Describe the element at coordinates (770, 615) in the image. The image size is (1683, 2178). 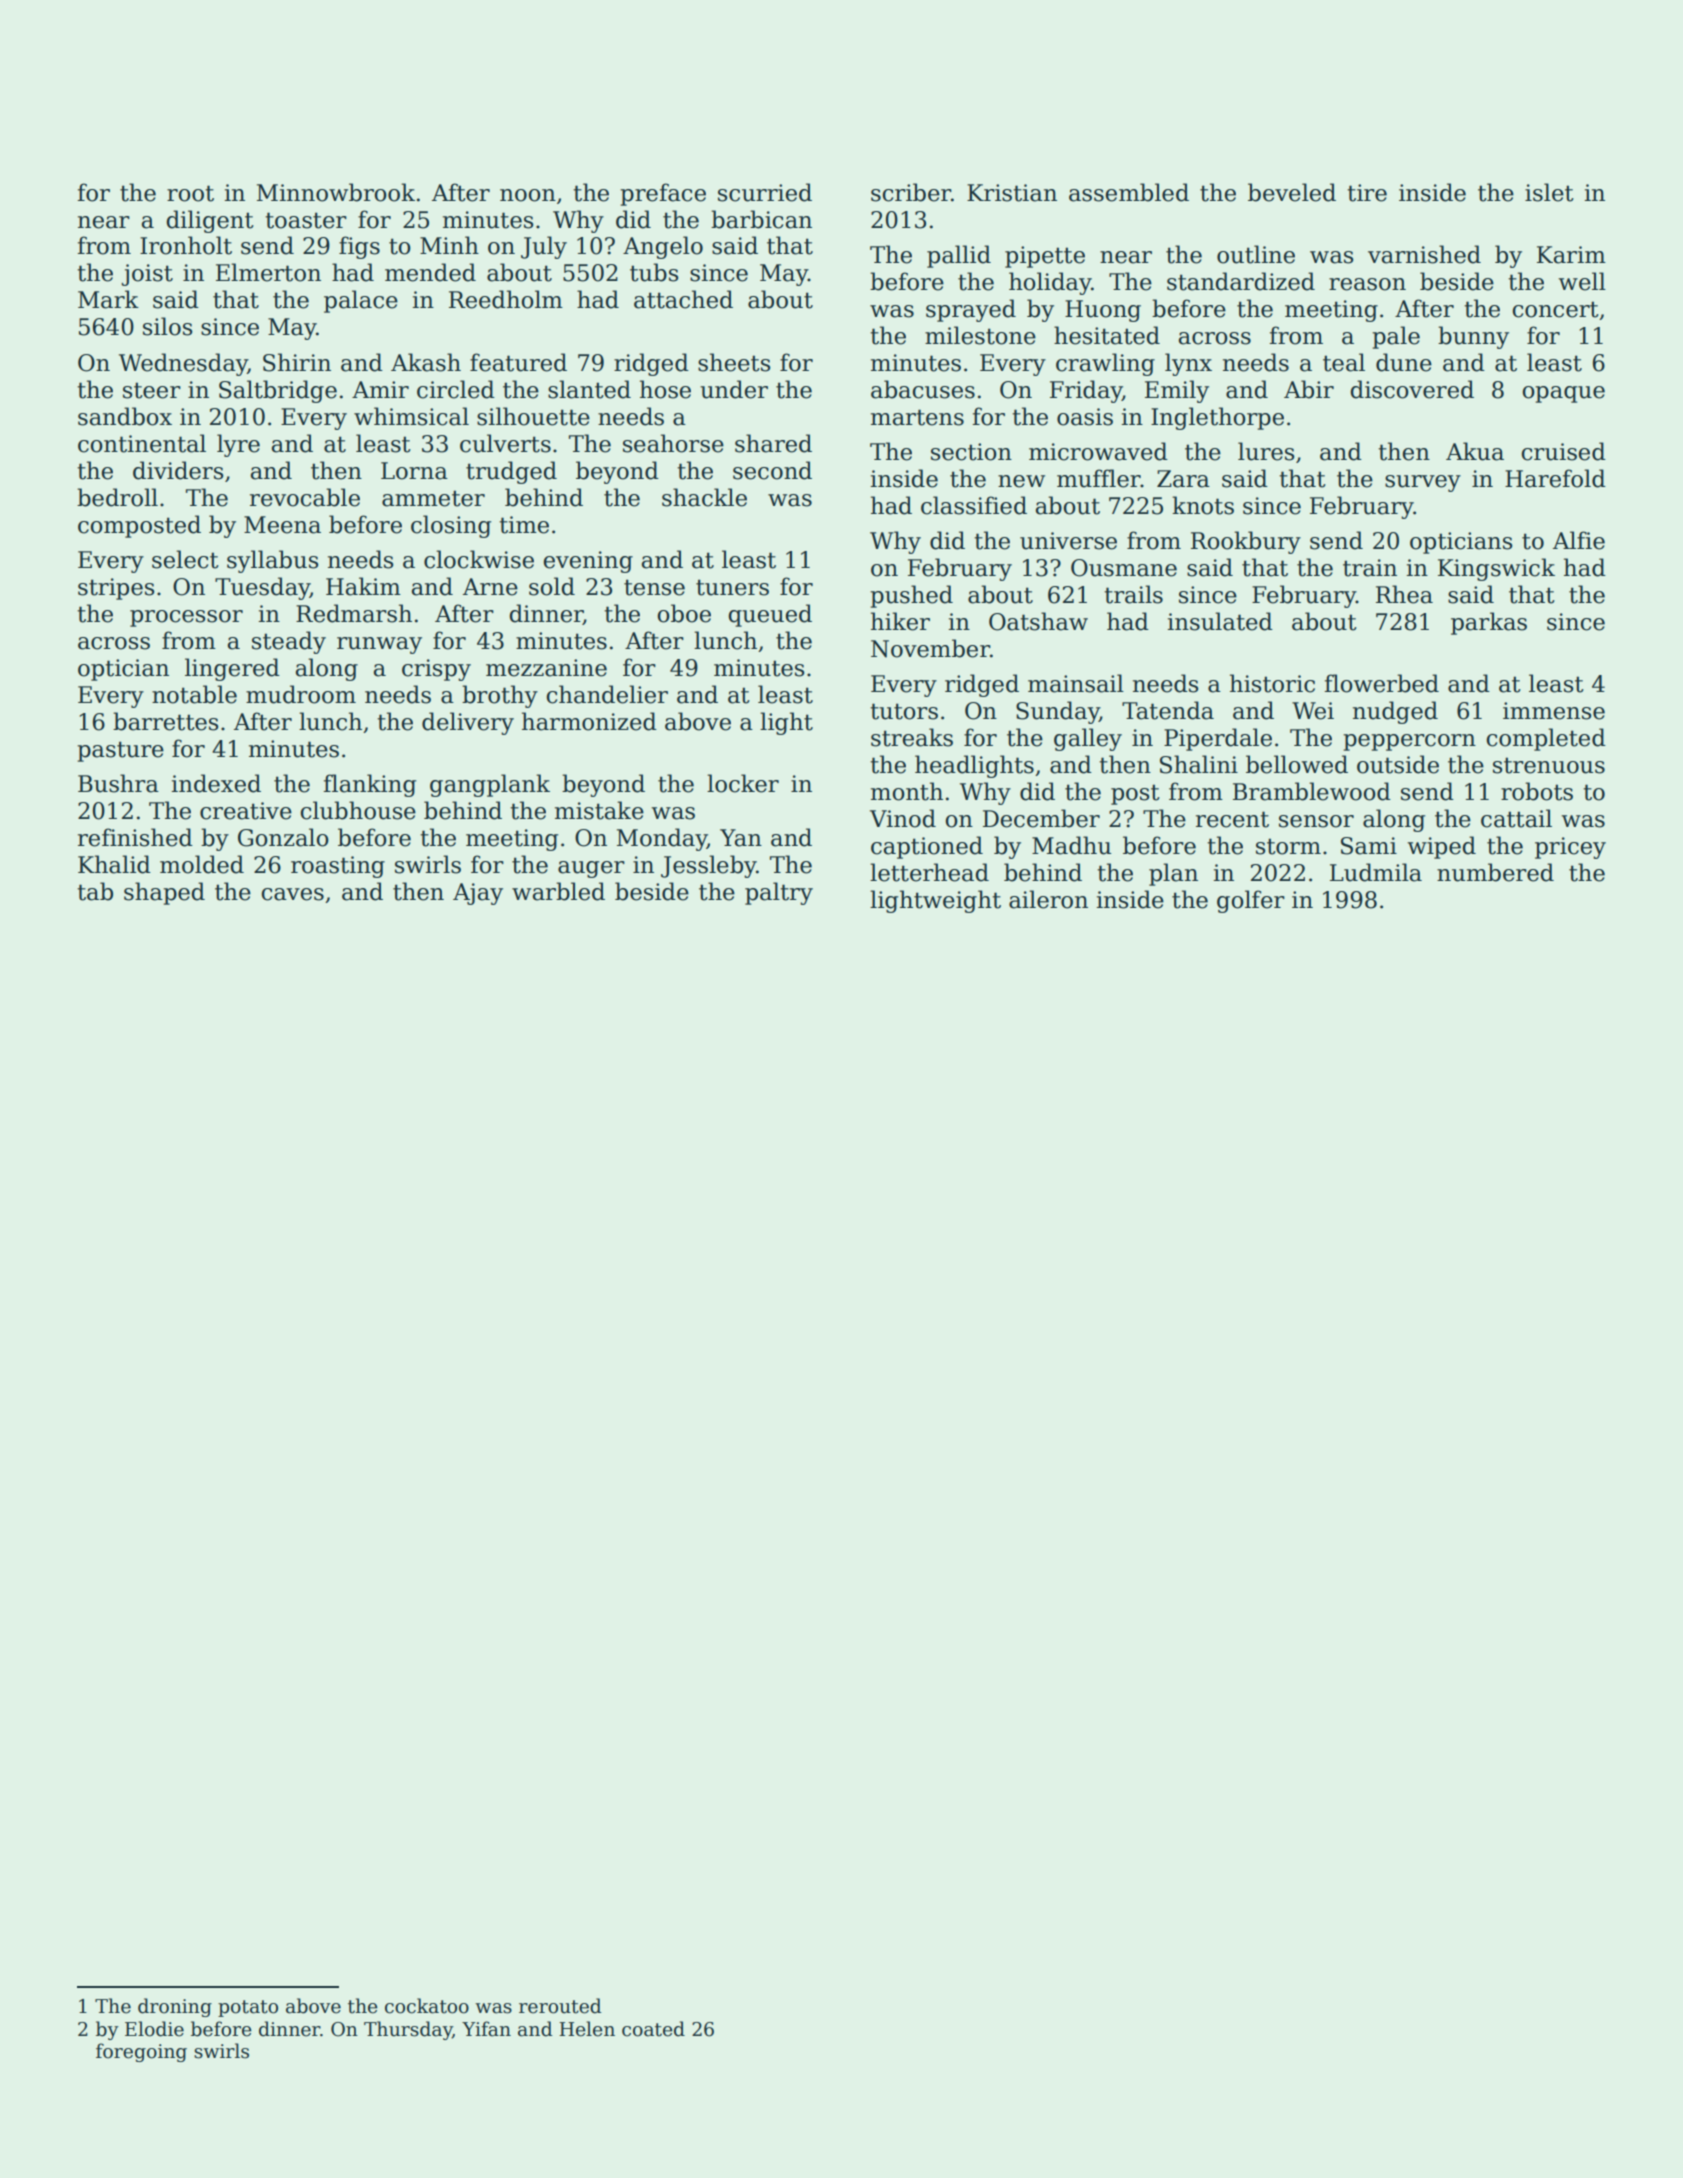
I see `queued` at that location.
